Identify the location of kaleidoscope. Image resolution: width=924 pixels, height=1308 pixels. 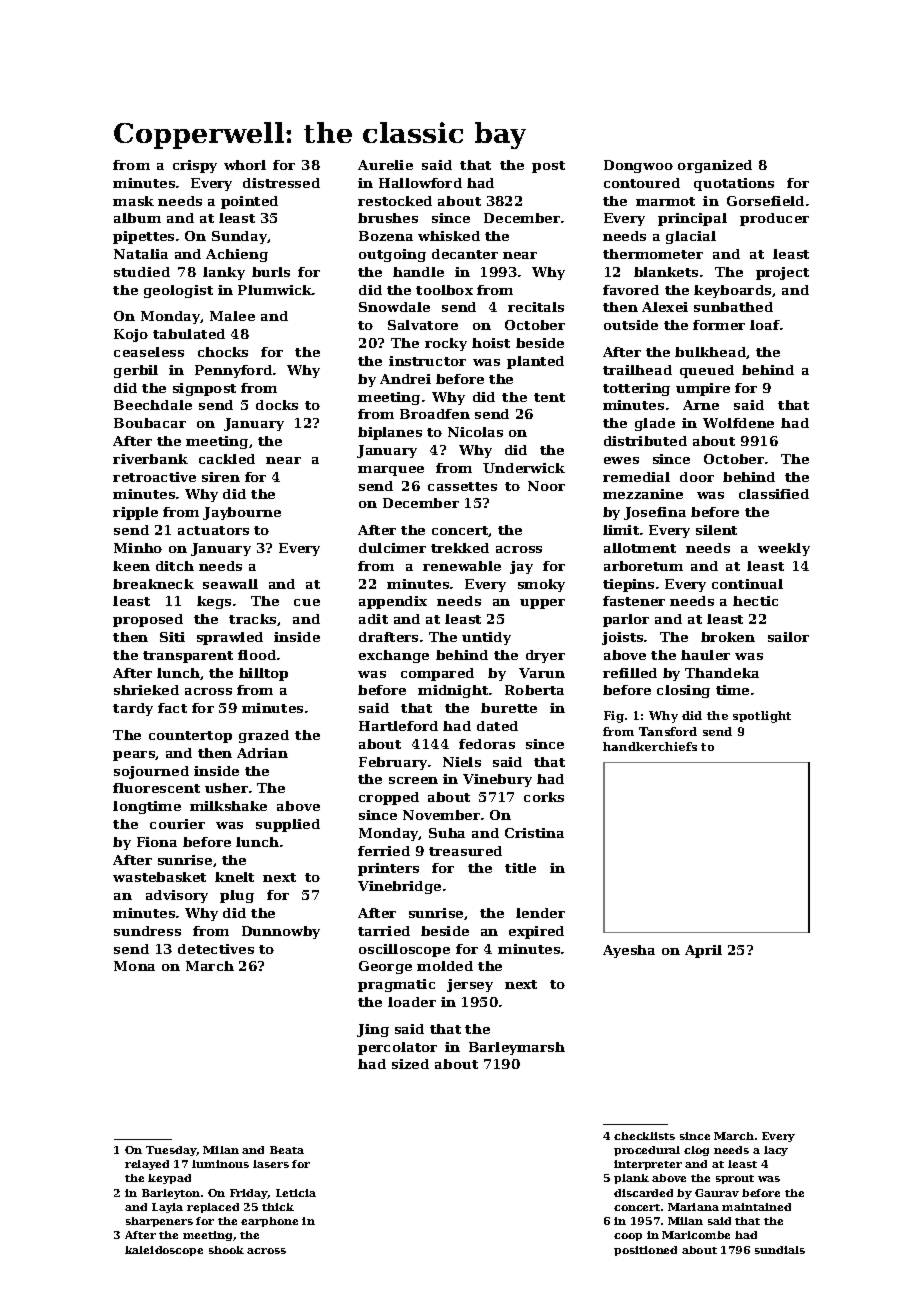
(164, 1251).
